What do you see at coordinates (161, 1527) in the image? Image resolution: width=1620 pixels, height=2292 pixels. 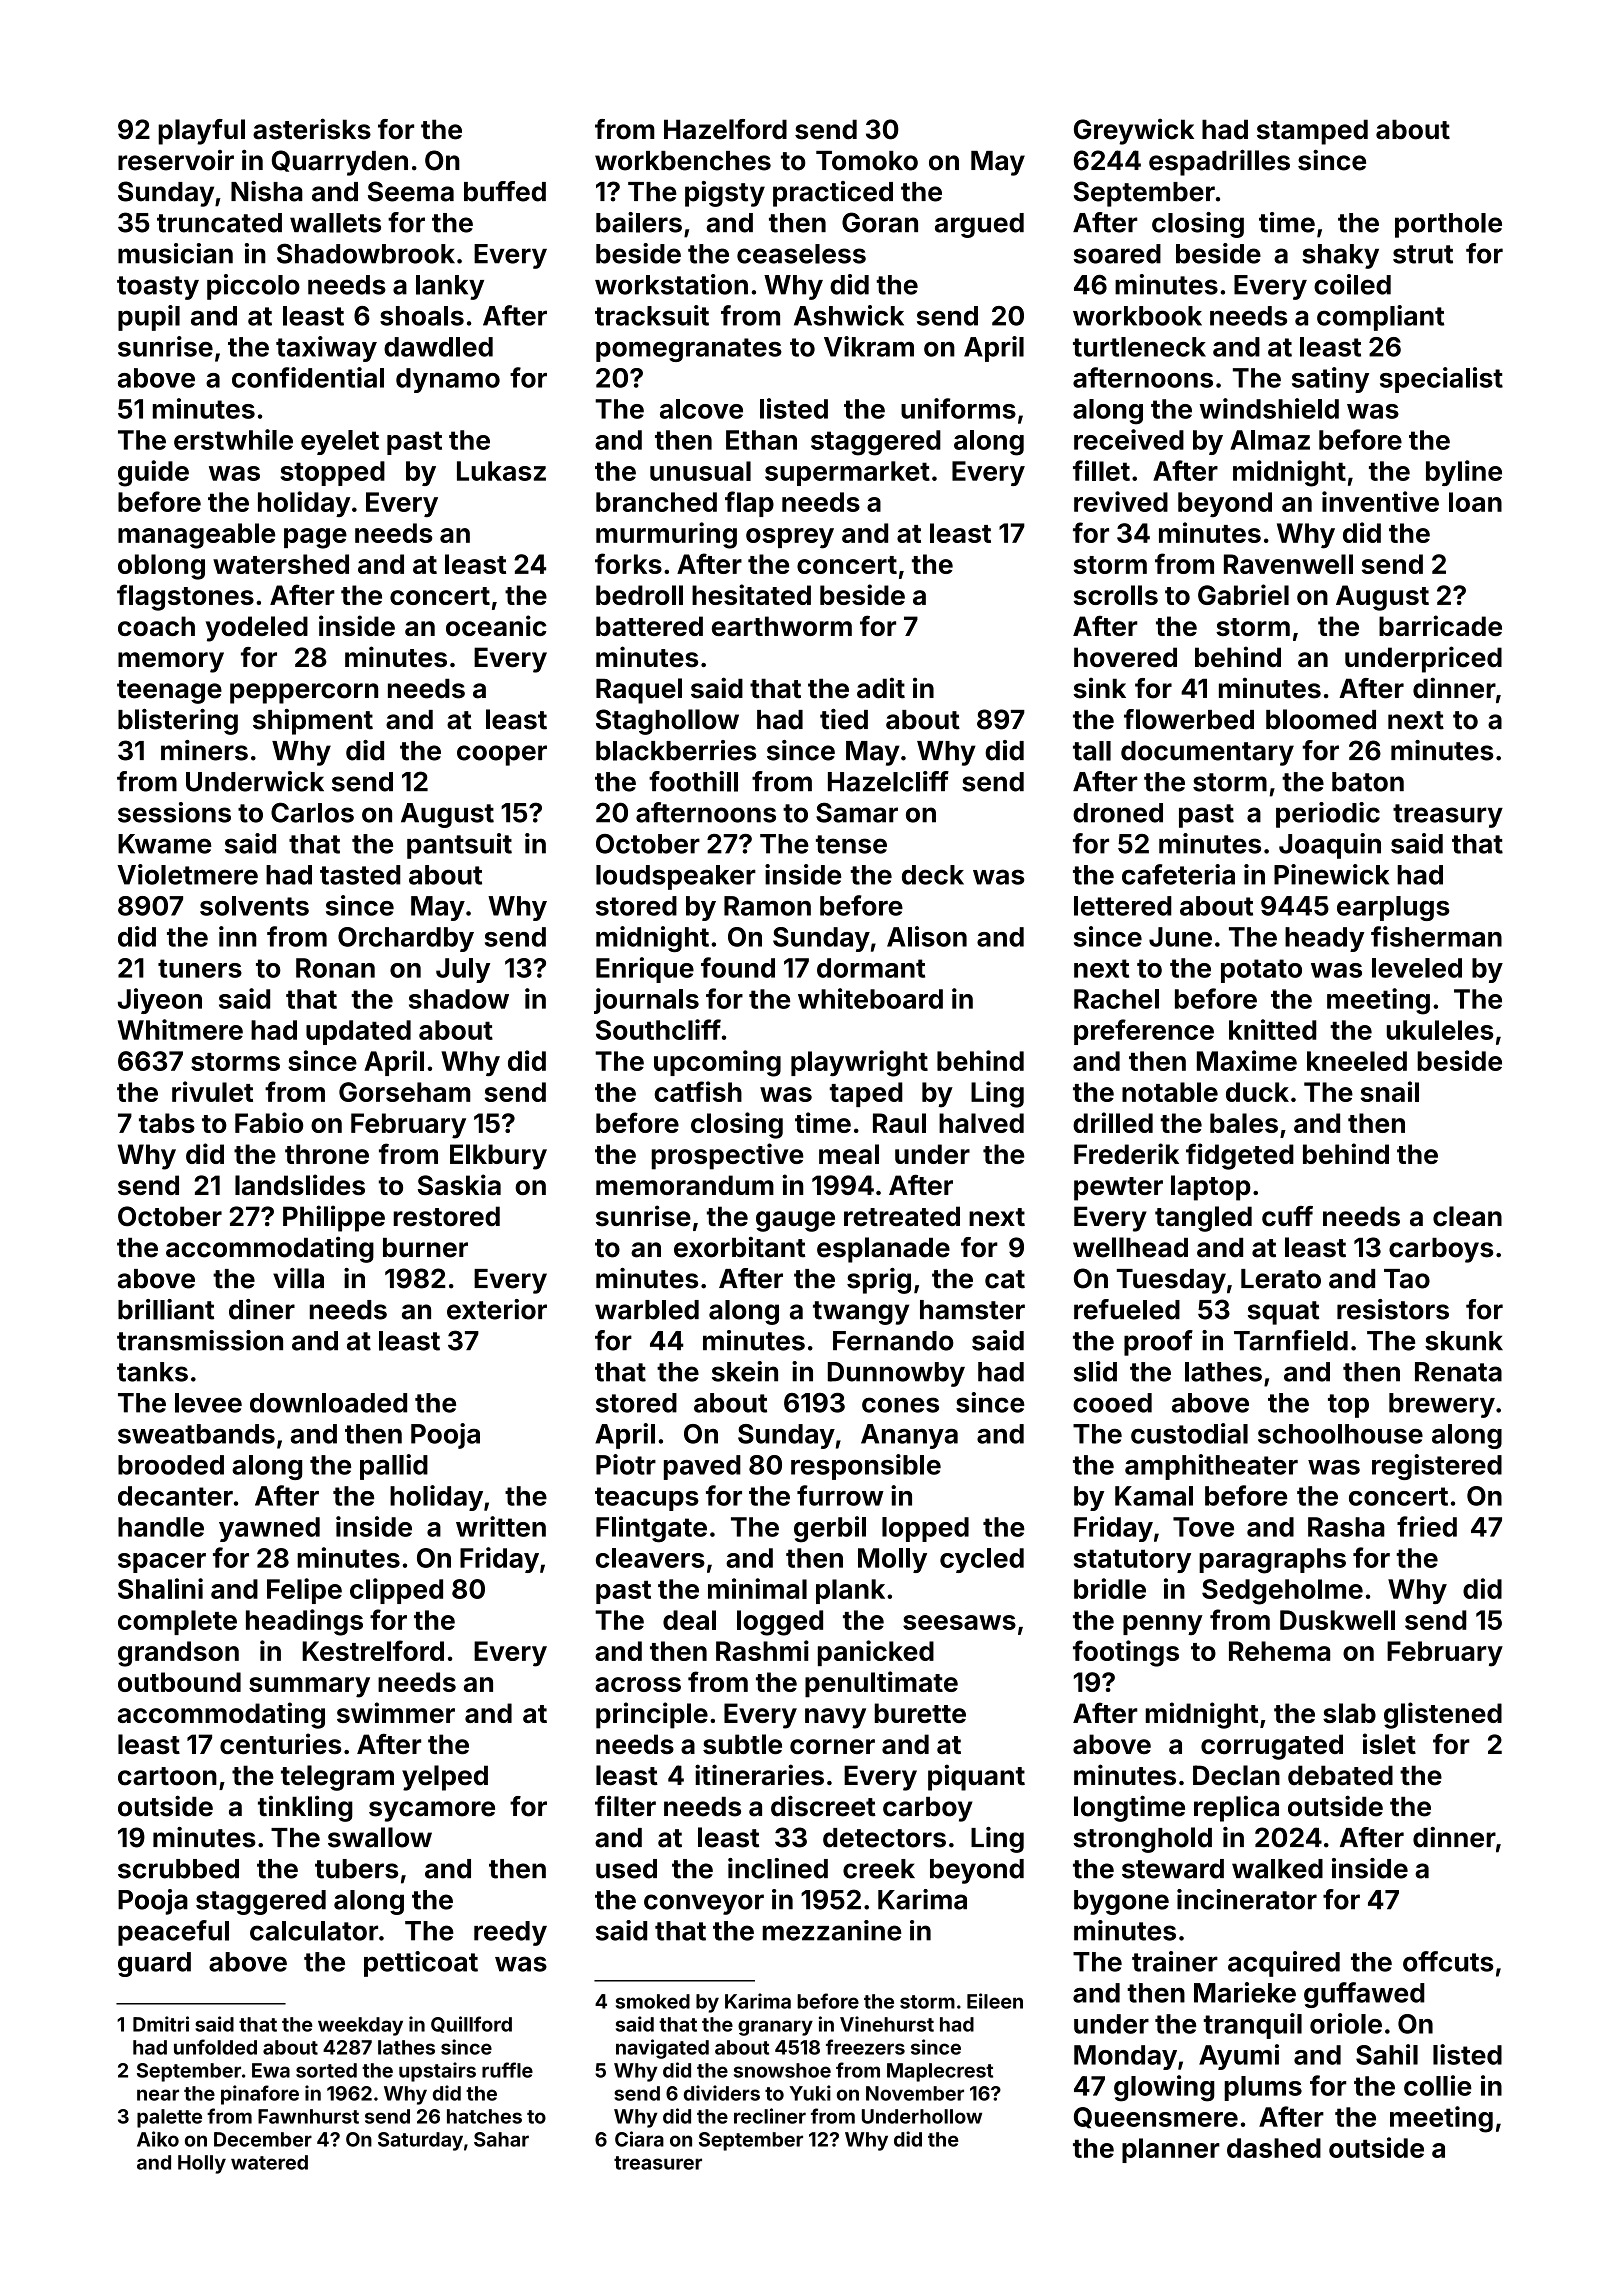 I see `handle` at bounding box center [161, 1527].
